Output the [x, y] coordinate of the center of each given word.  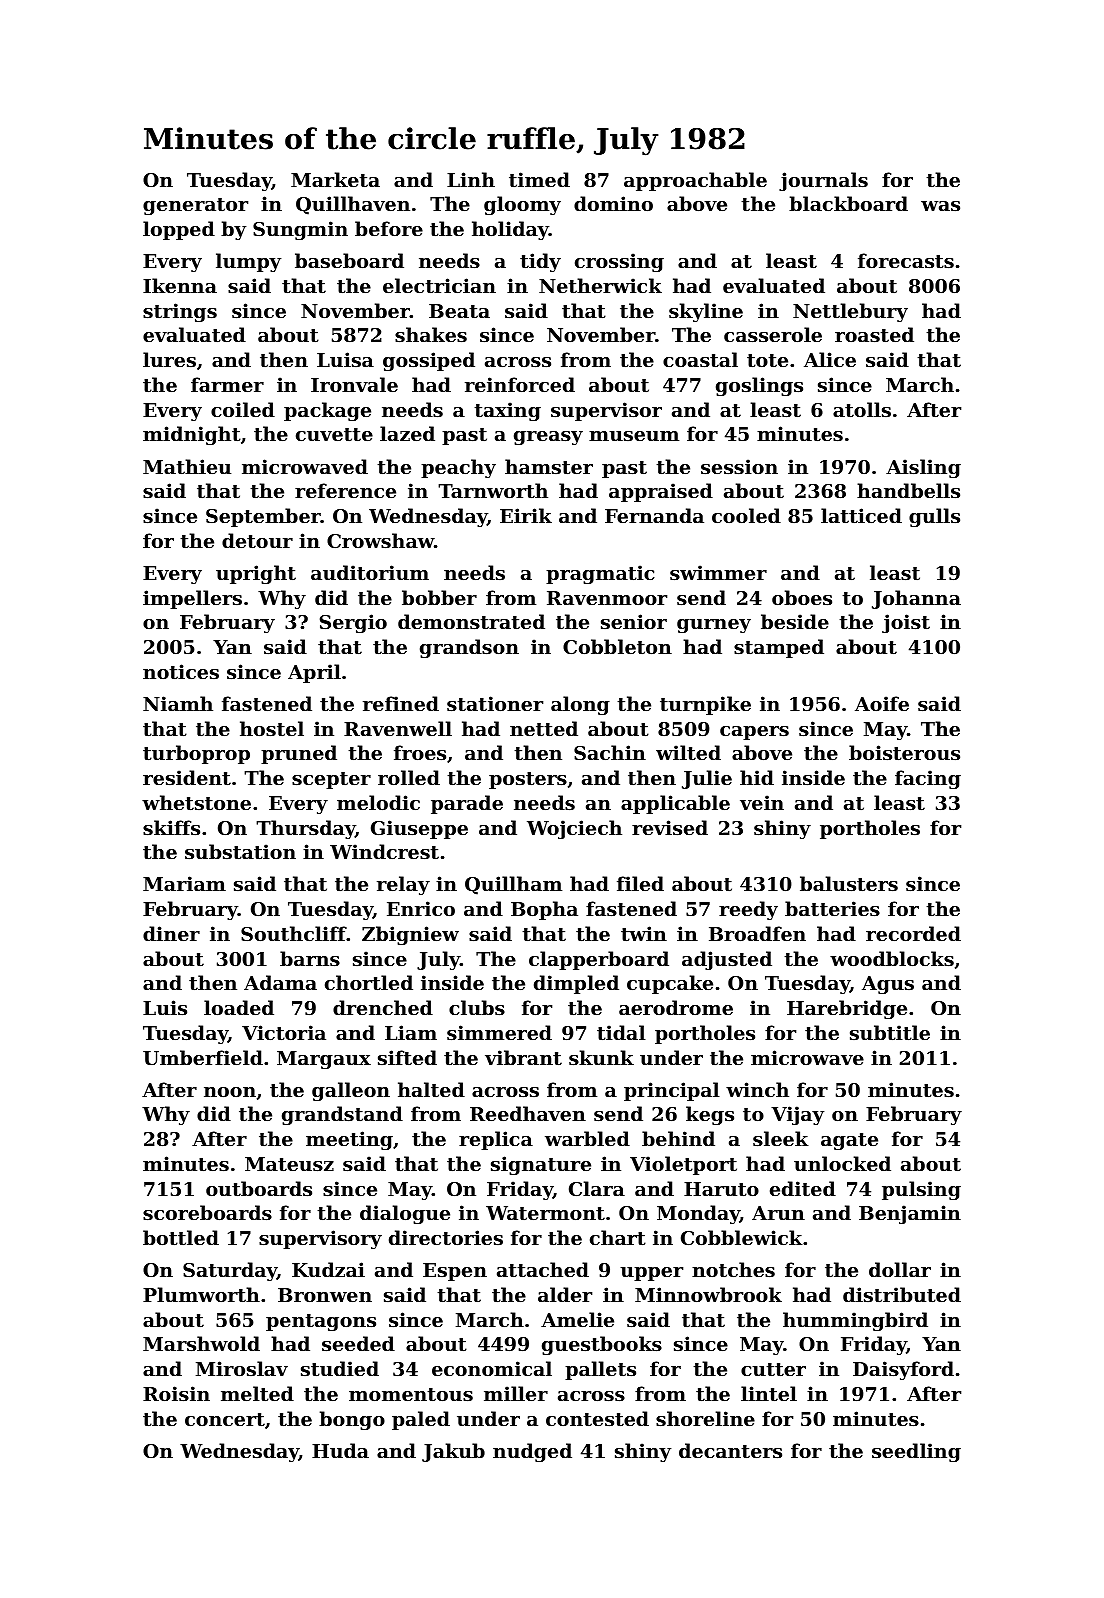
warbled [587, 1138]
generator [195, 206]
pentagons [321, 1322]
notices [181, 672]
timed [539, 180]
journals [823, 181]
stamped [779, 648]
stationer [495, 704]
